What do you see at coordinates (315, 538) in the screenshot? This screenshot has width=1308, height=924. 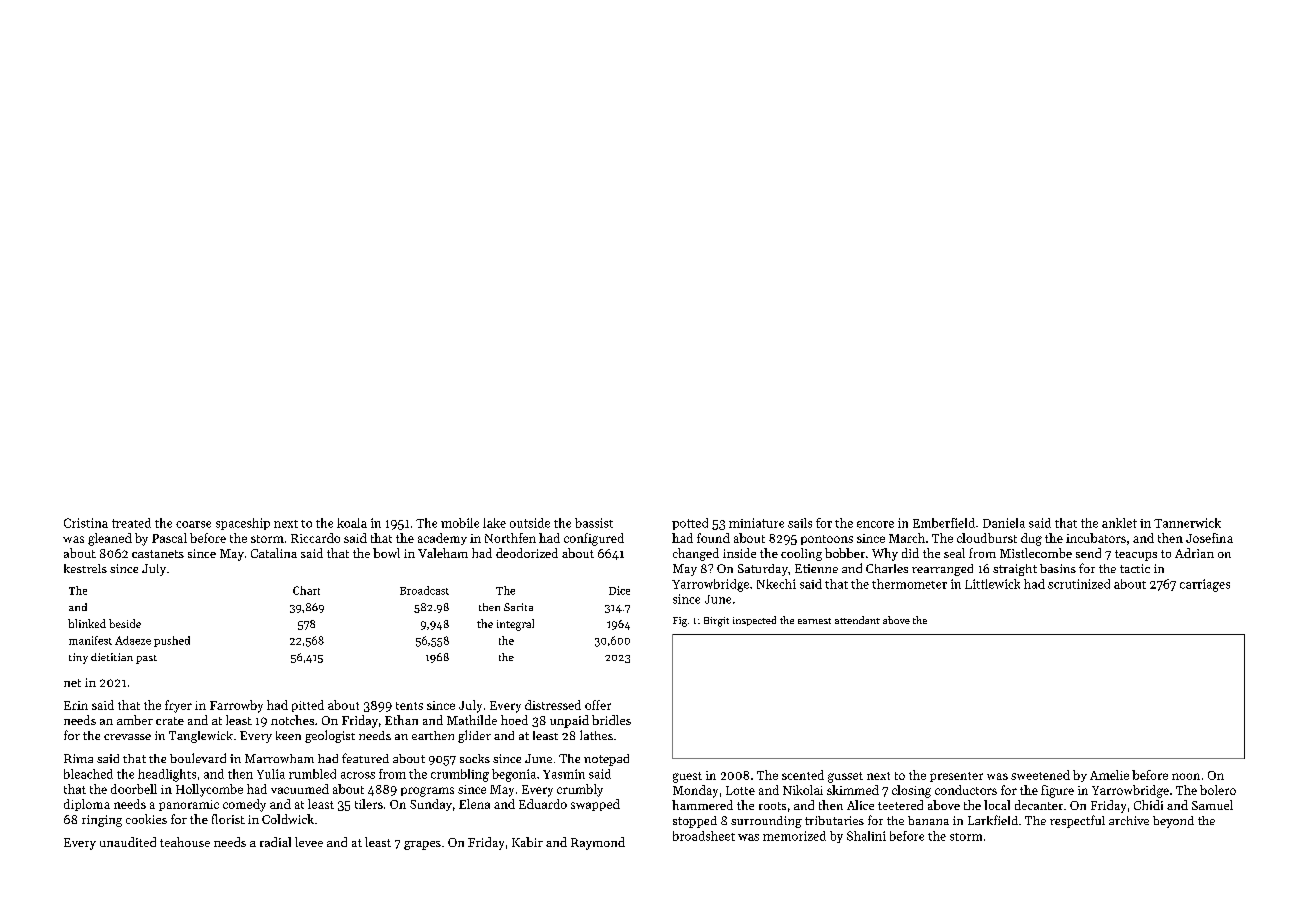 I see `Riccardo` at bounding box center [315, 538].
